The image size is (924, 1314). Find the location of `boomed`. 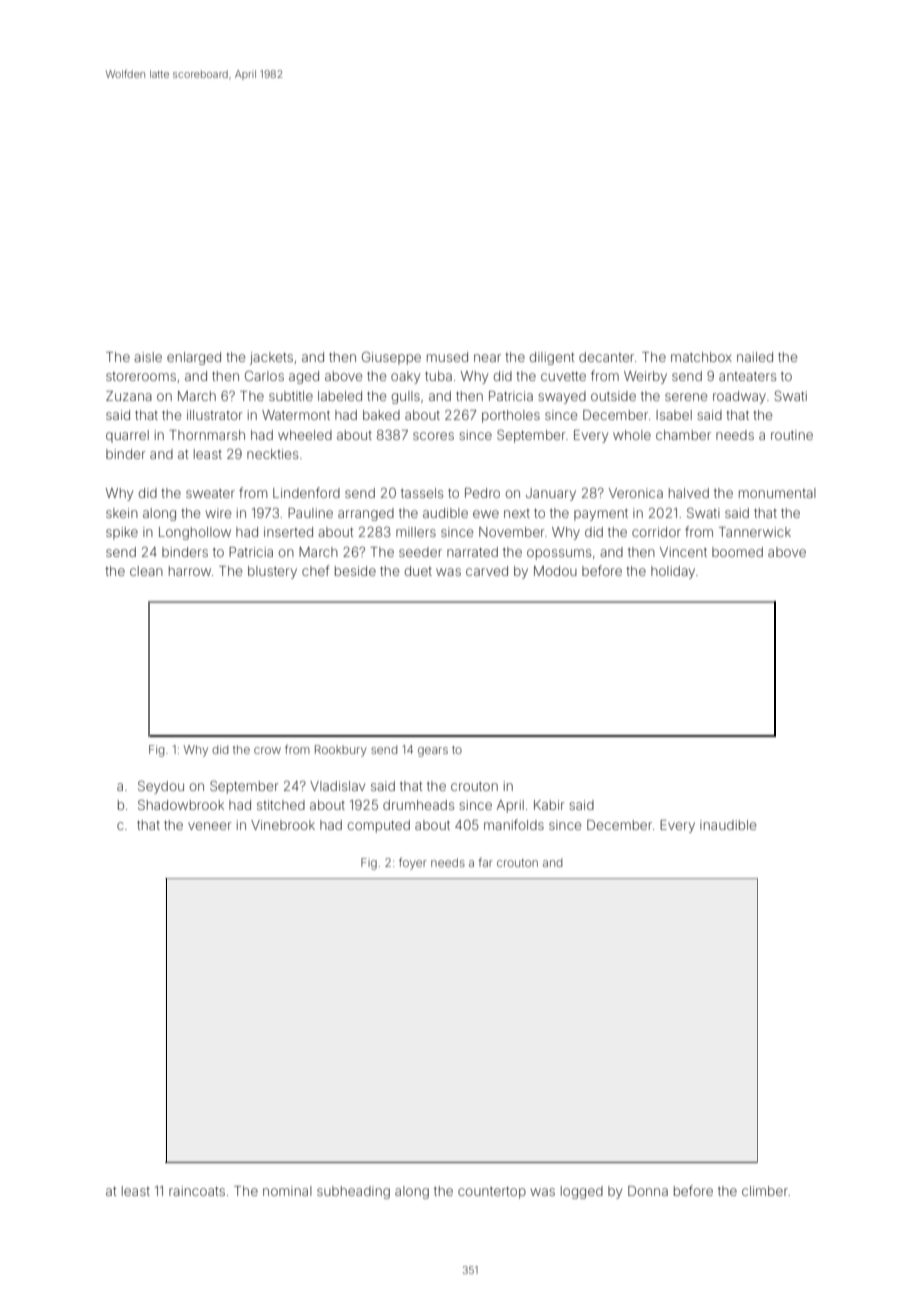

boomed is located at coordinates (737, 552).
